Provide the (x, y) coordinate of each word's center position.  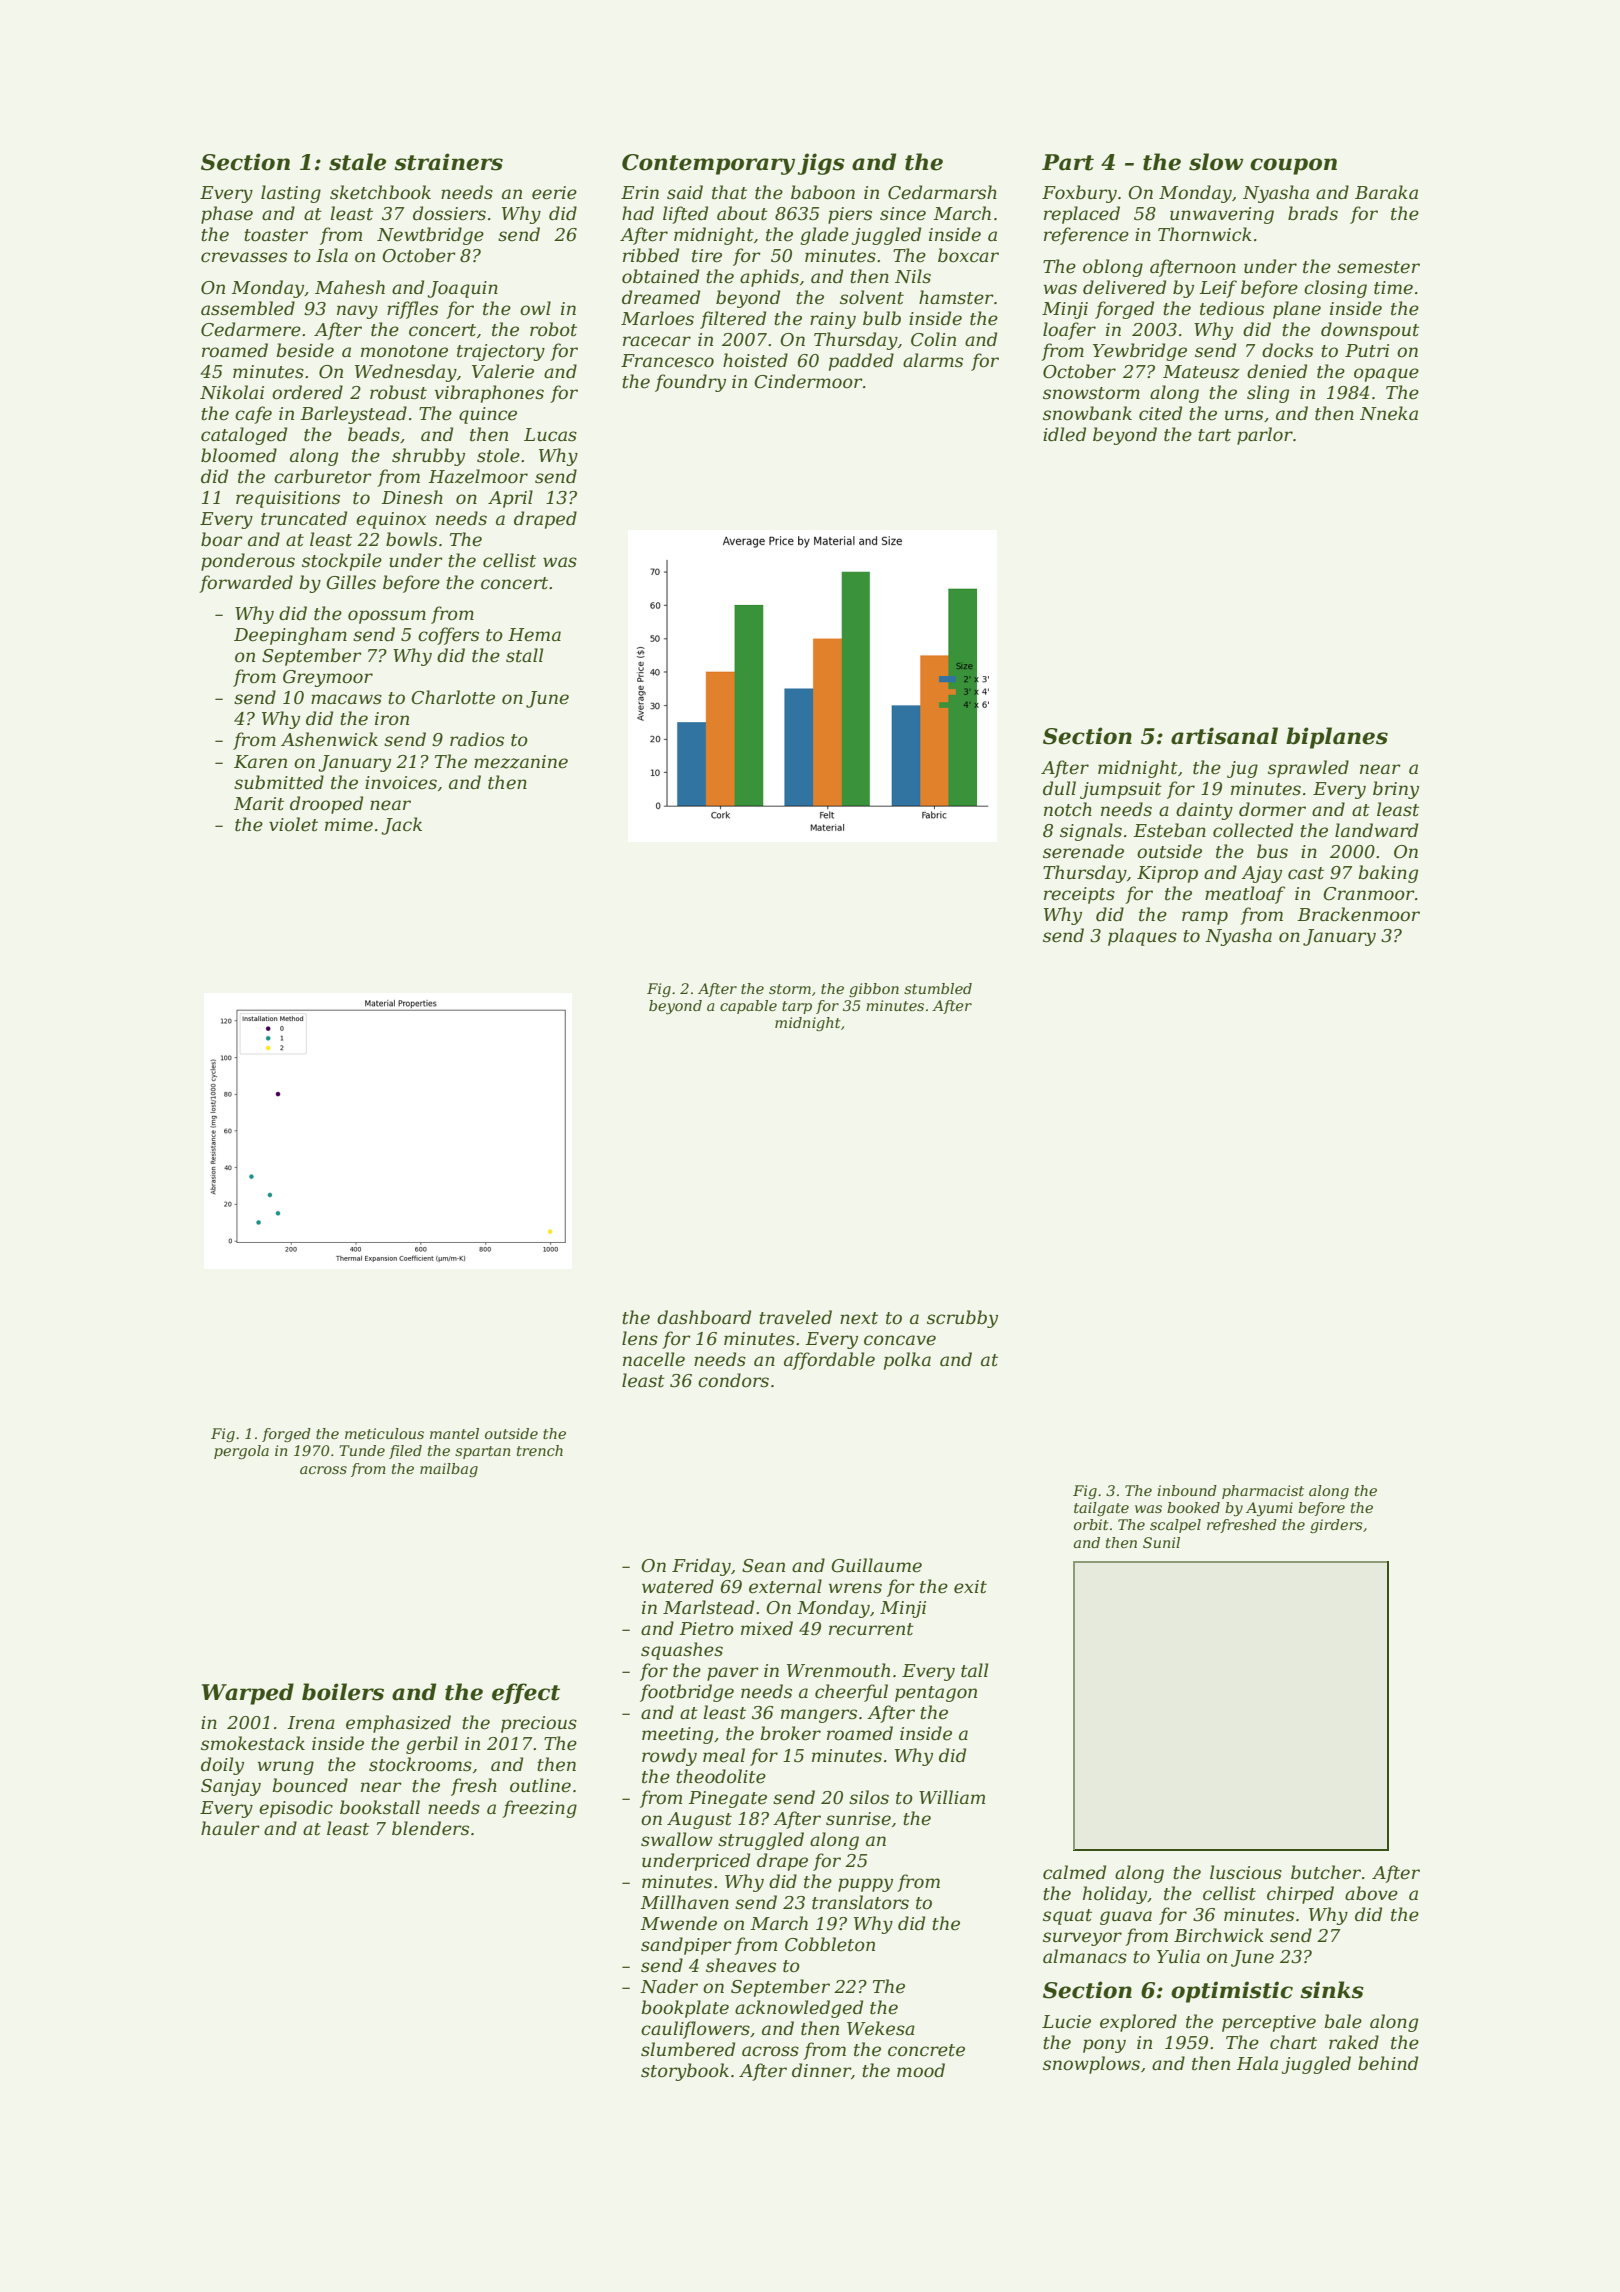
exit (970, 1586)
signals (1091, 832)
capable (748, 1007)
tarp (797, 1007)
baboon (823, 192)
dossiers (449, 213)
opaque (1386, 375)
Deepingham (290, 636)
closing (1335, 289)
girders (1336, 1526)
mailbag (449, 1470)
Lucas (550, 435)
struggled (761, 1841)
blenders (430, 1828)
